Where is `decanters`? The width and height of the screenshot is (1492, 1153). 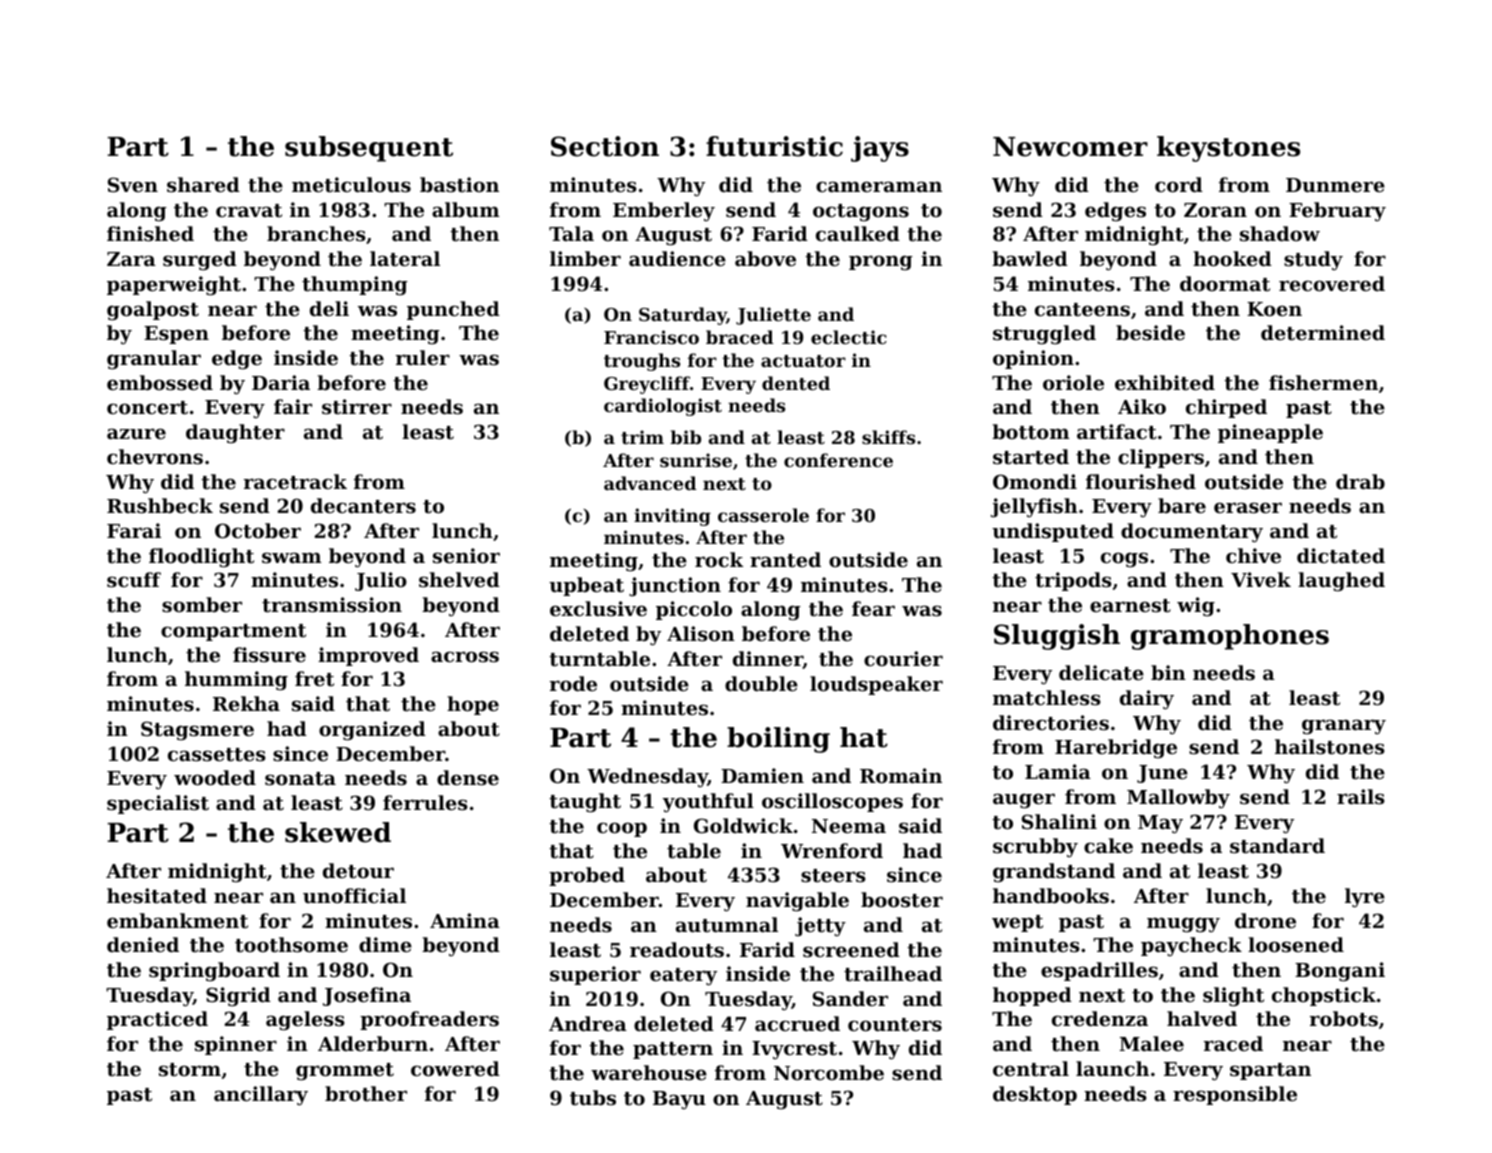 decanters is located at coordinates (363, 506).
